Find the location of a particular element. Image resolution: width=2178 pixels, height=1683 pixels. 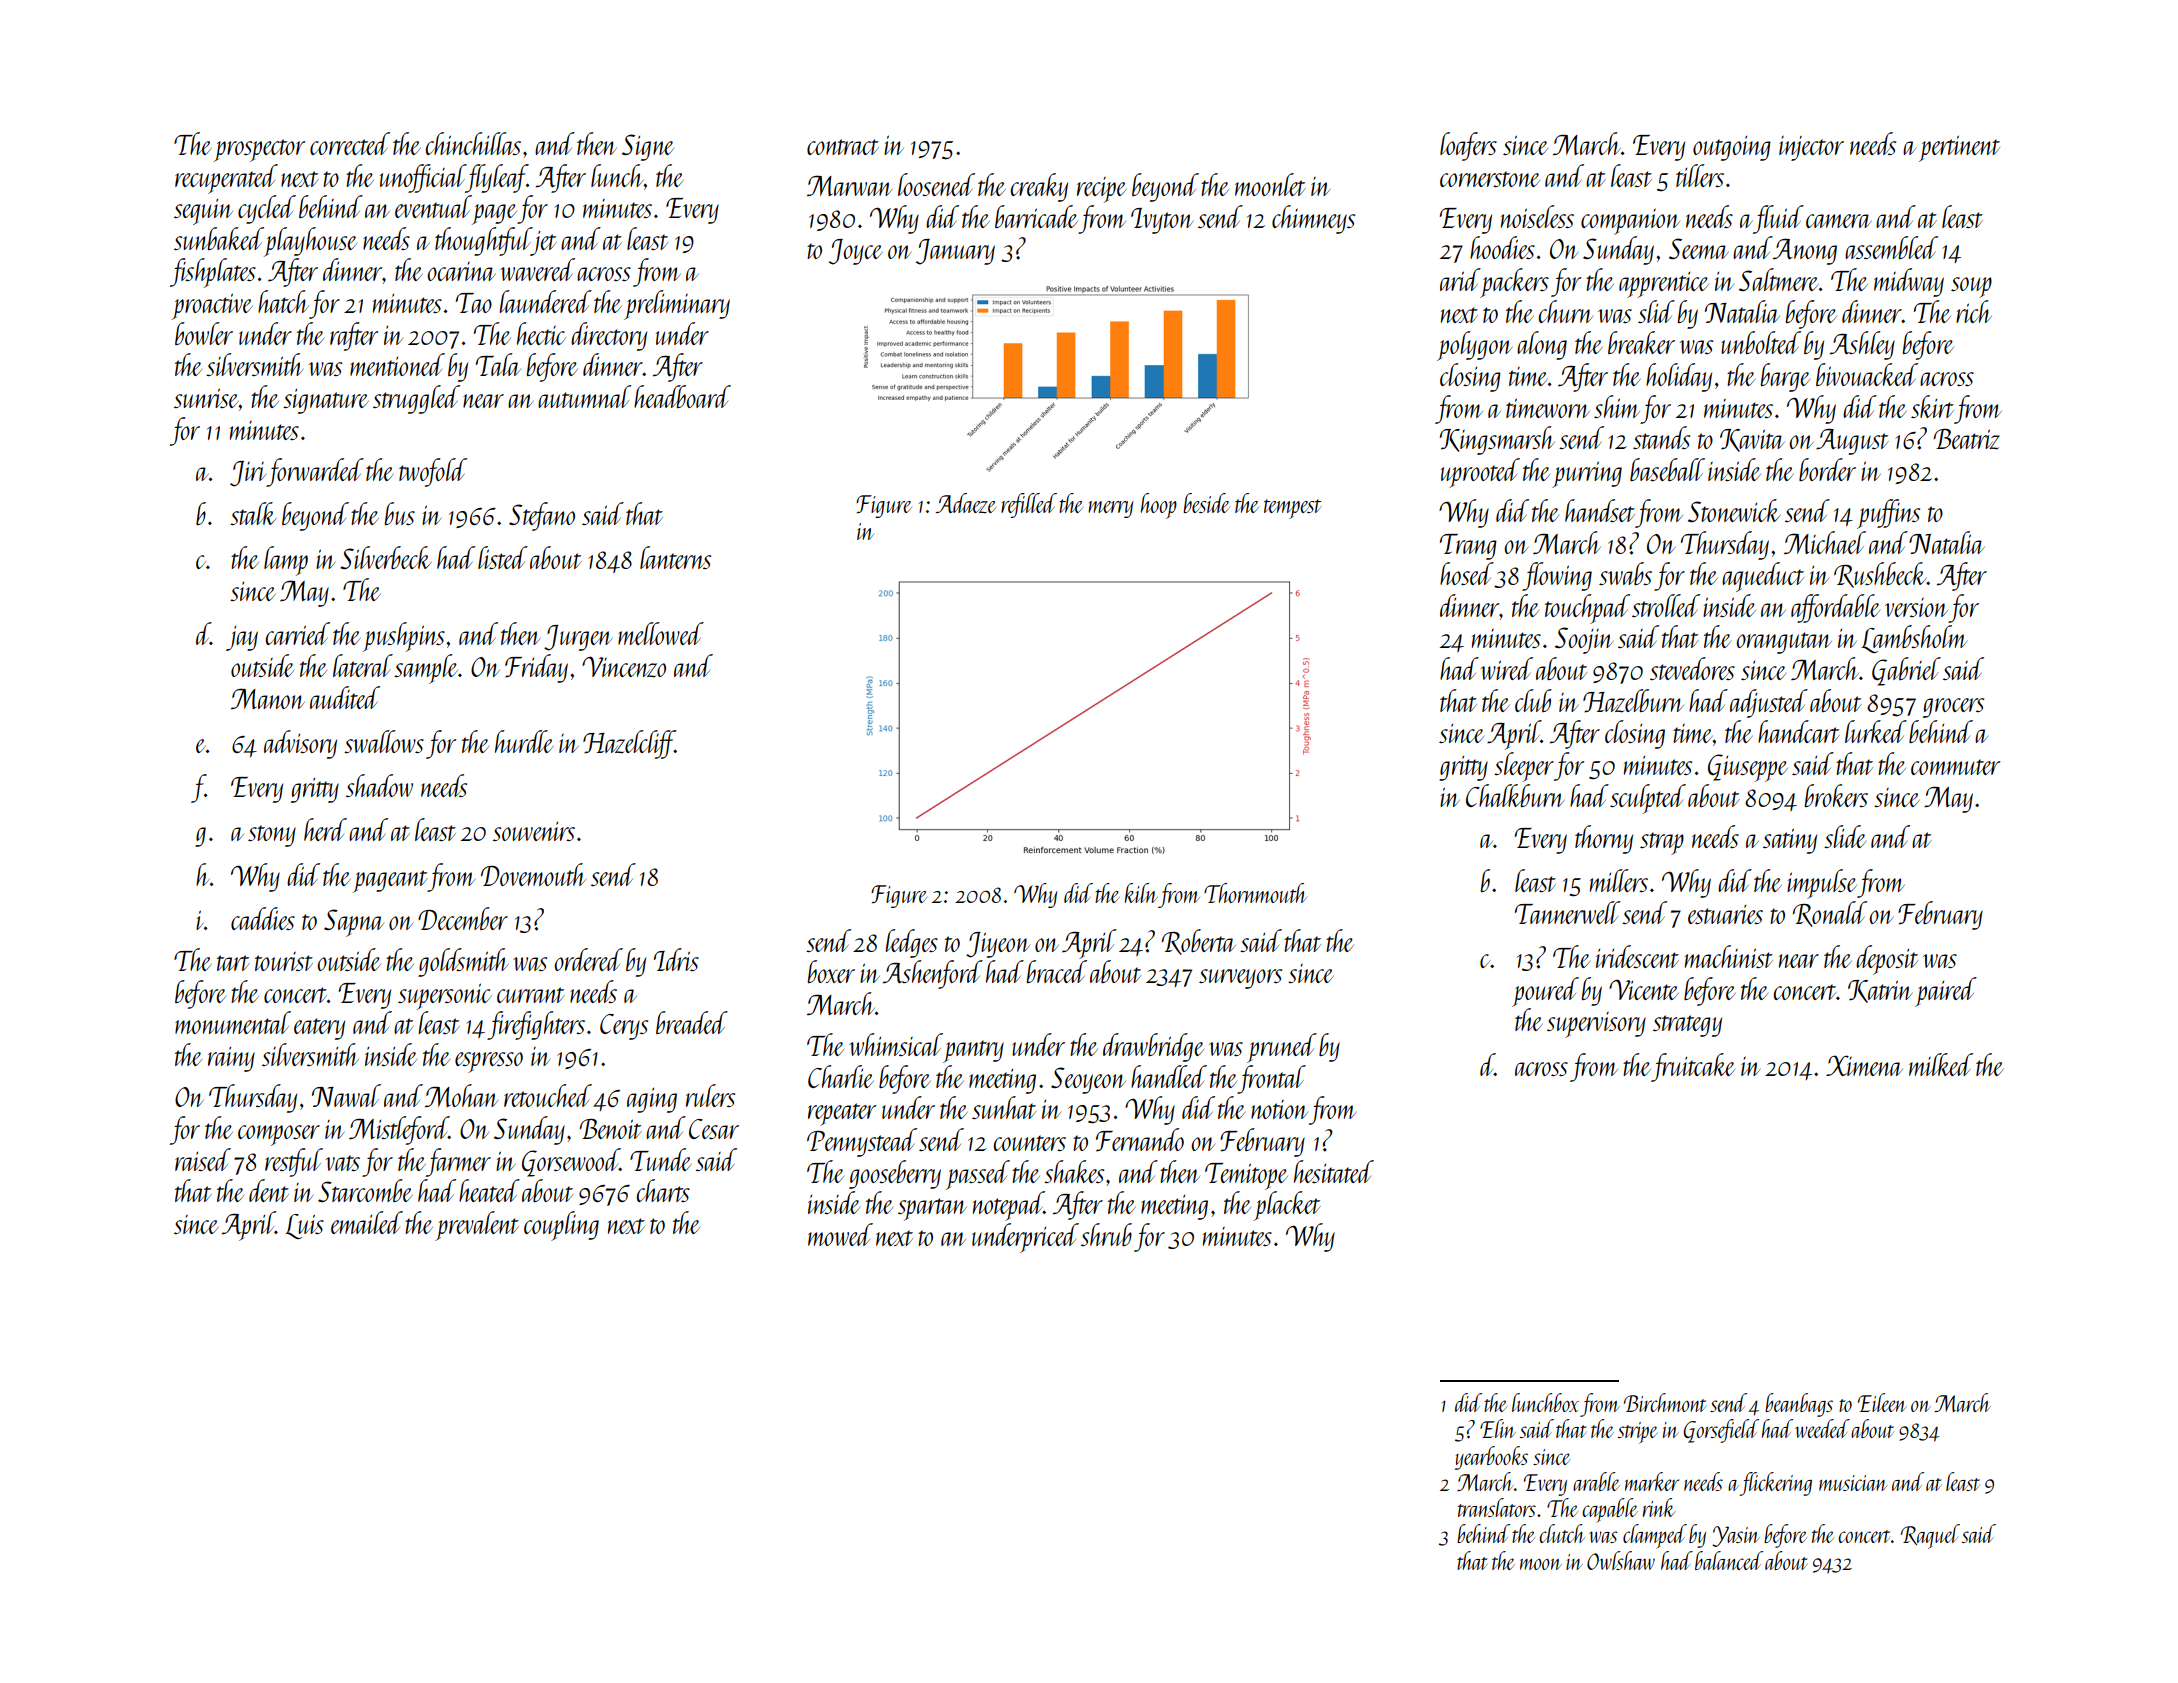

Birchmont is located at coordinates (1665, 1402).
